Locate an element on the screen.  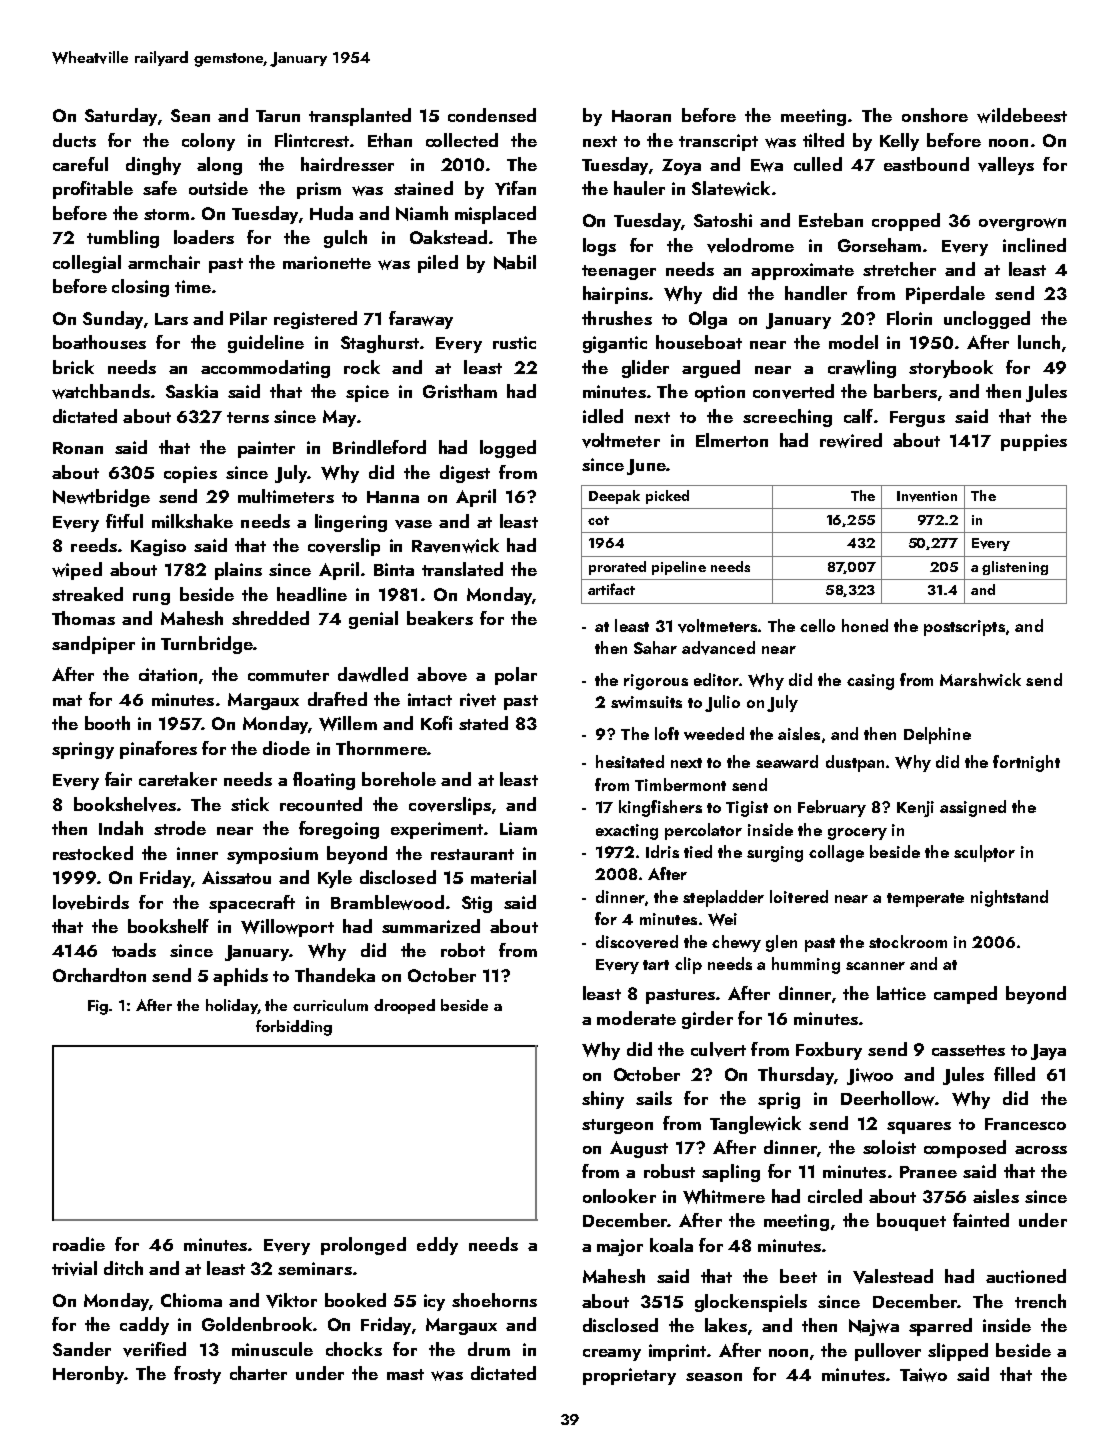
seminars is located at coordinates (315, 1268).
